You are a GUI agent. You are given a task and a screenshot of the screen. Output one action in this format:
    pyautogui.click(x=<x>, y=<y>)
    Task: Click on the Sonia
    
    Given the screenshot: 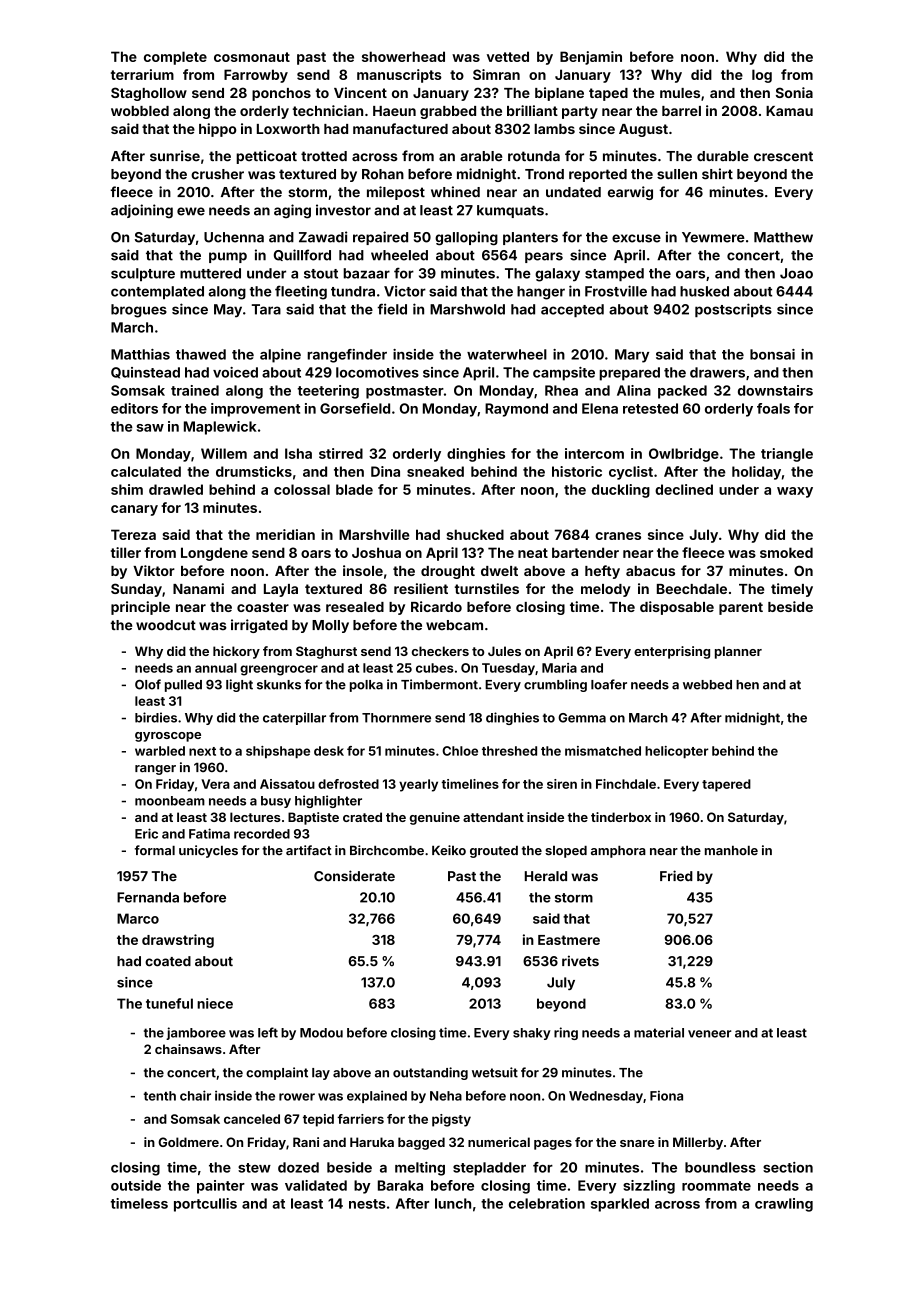 What is the action you would take?
    pyautogui.click(x=794, y=92)
